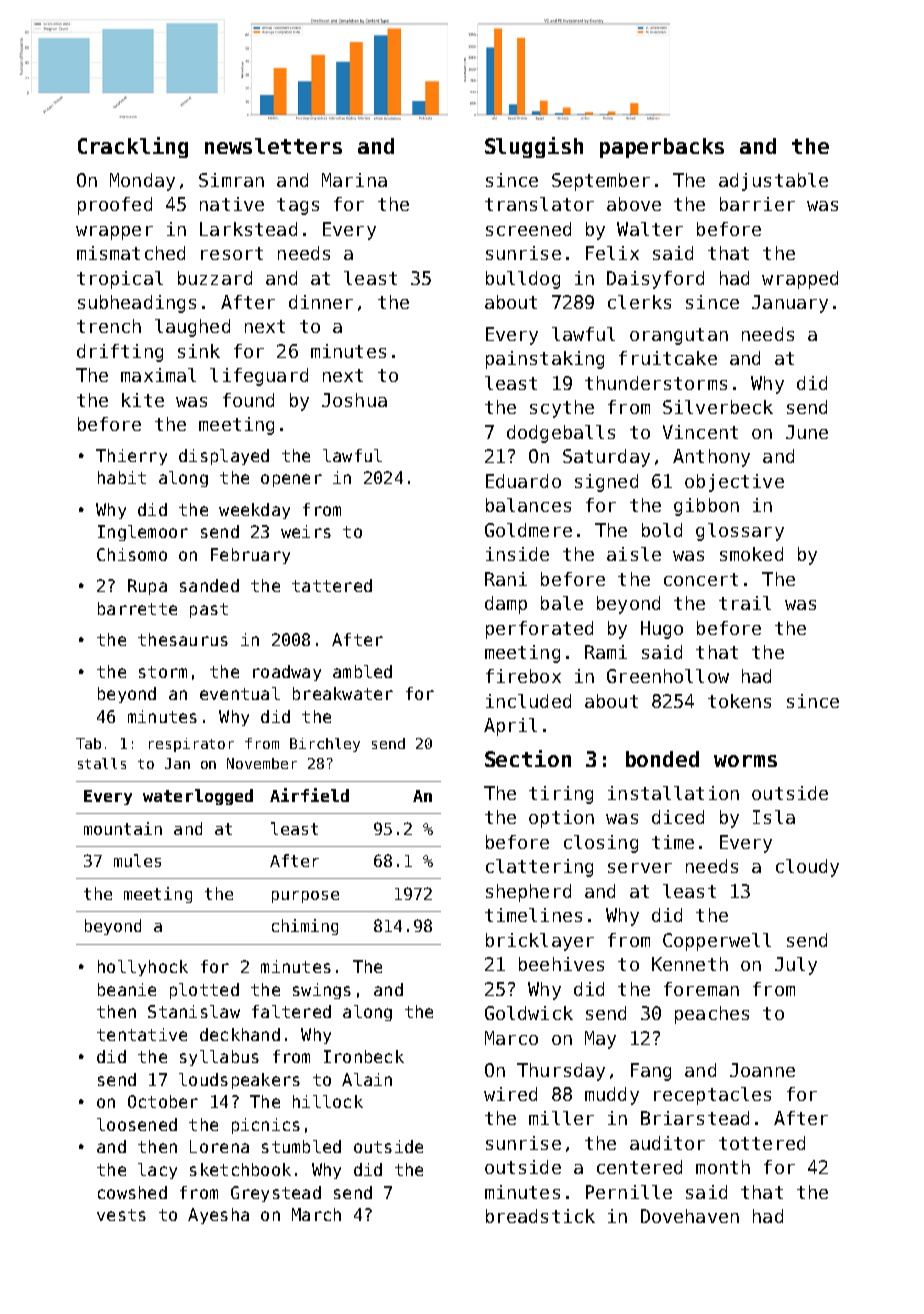 The width and height of the screenshot is (924, 1314). What do you see at coordinates (506, 605) in the screenshot?
I see `damp` at bounding box center [506, 605].
